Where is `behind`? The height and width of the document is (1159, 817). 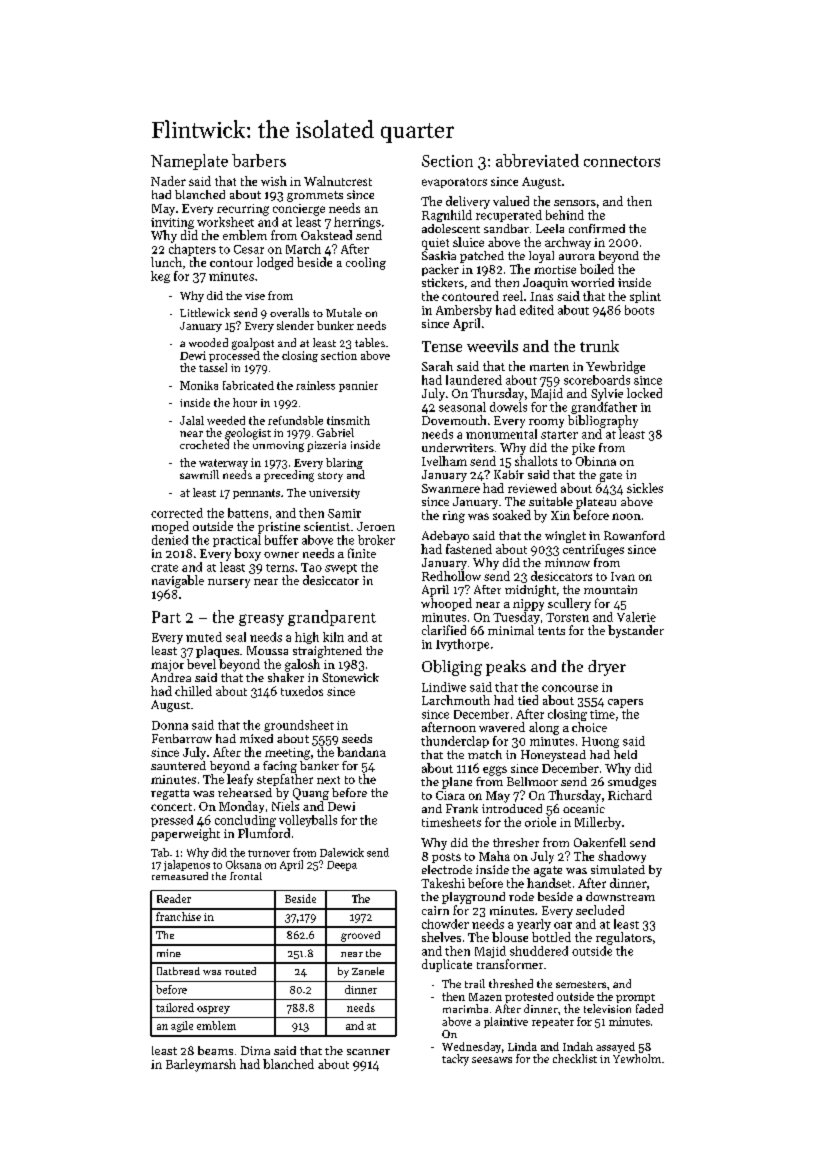 behind is located at coordinates (565, 215).
